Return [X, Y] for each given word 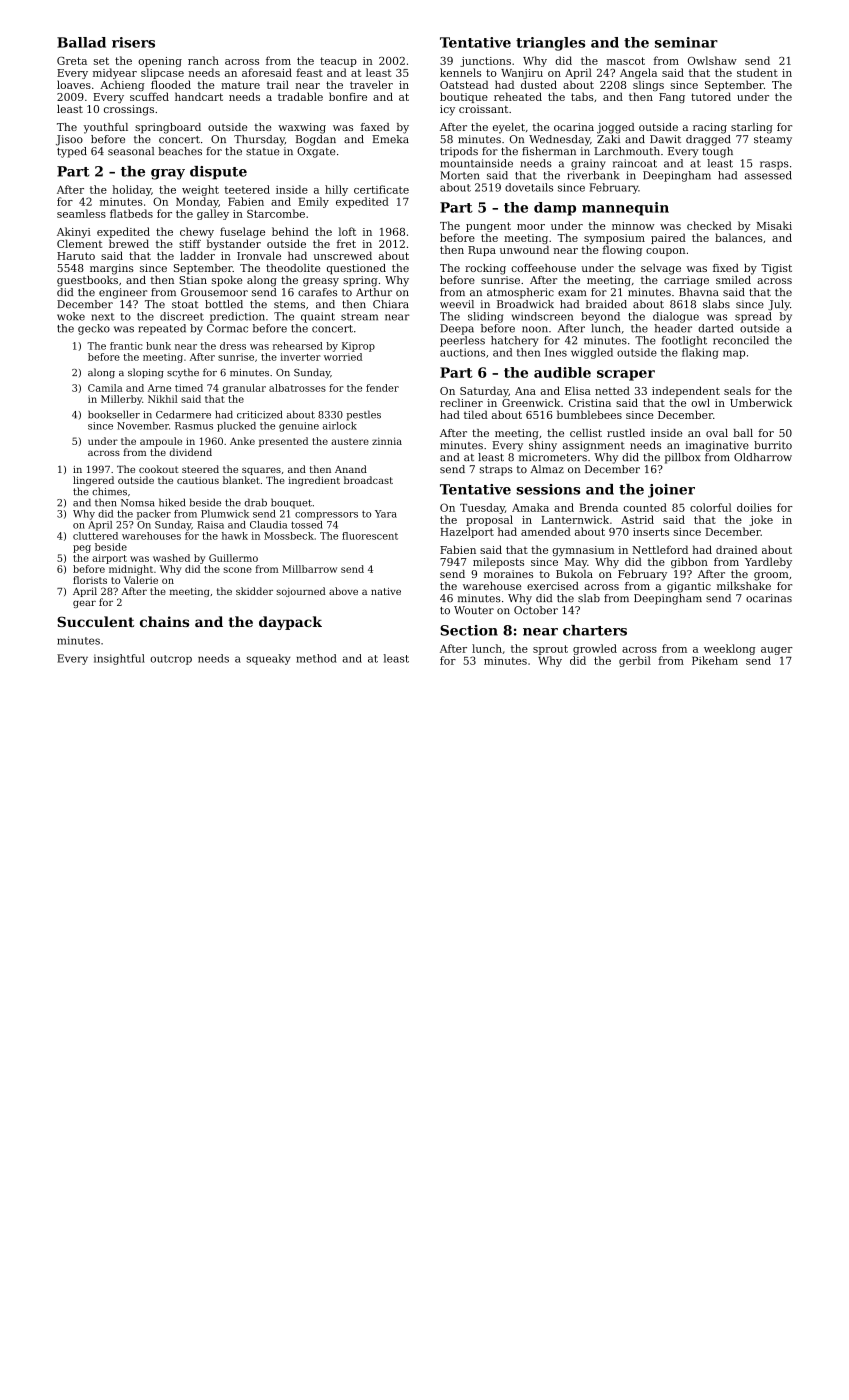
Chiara [391, 304]
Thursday [259, 140]
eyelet [509, 128]
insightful [119, 659]
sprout [550, 650]
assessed [768, 175]
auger [777, 651]
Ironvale [259, 255]
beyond [600, 317]
